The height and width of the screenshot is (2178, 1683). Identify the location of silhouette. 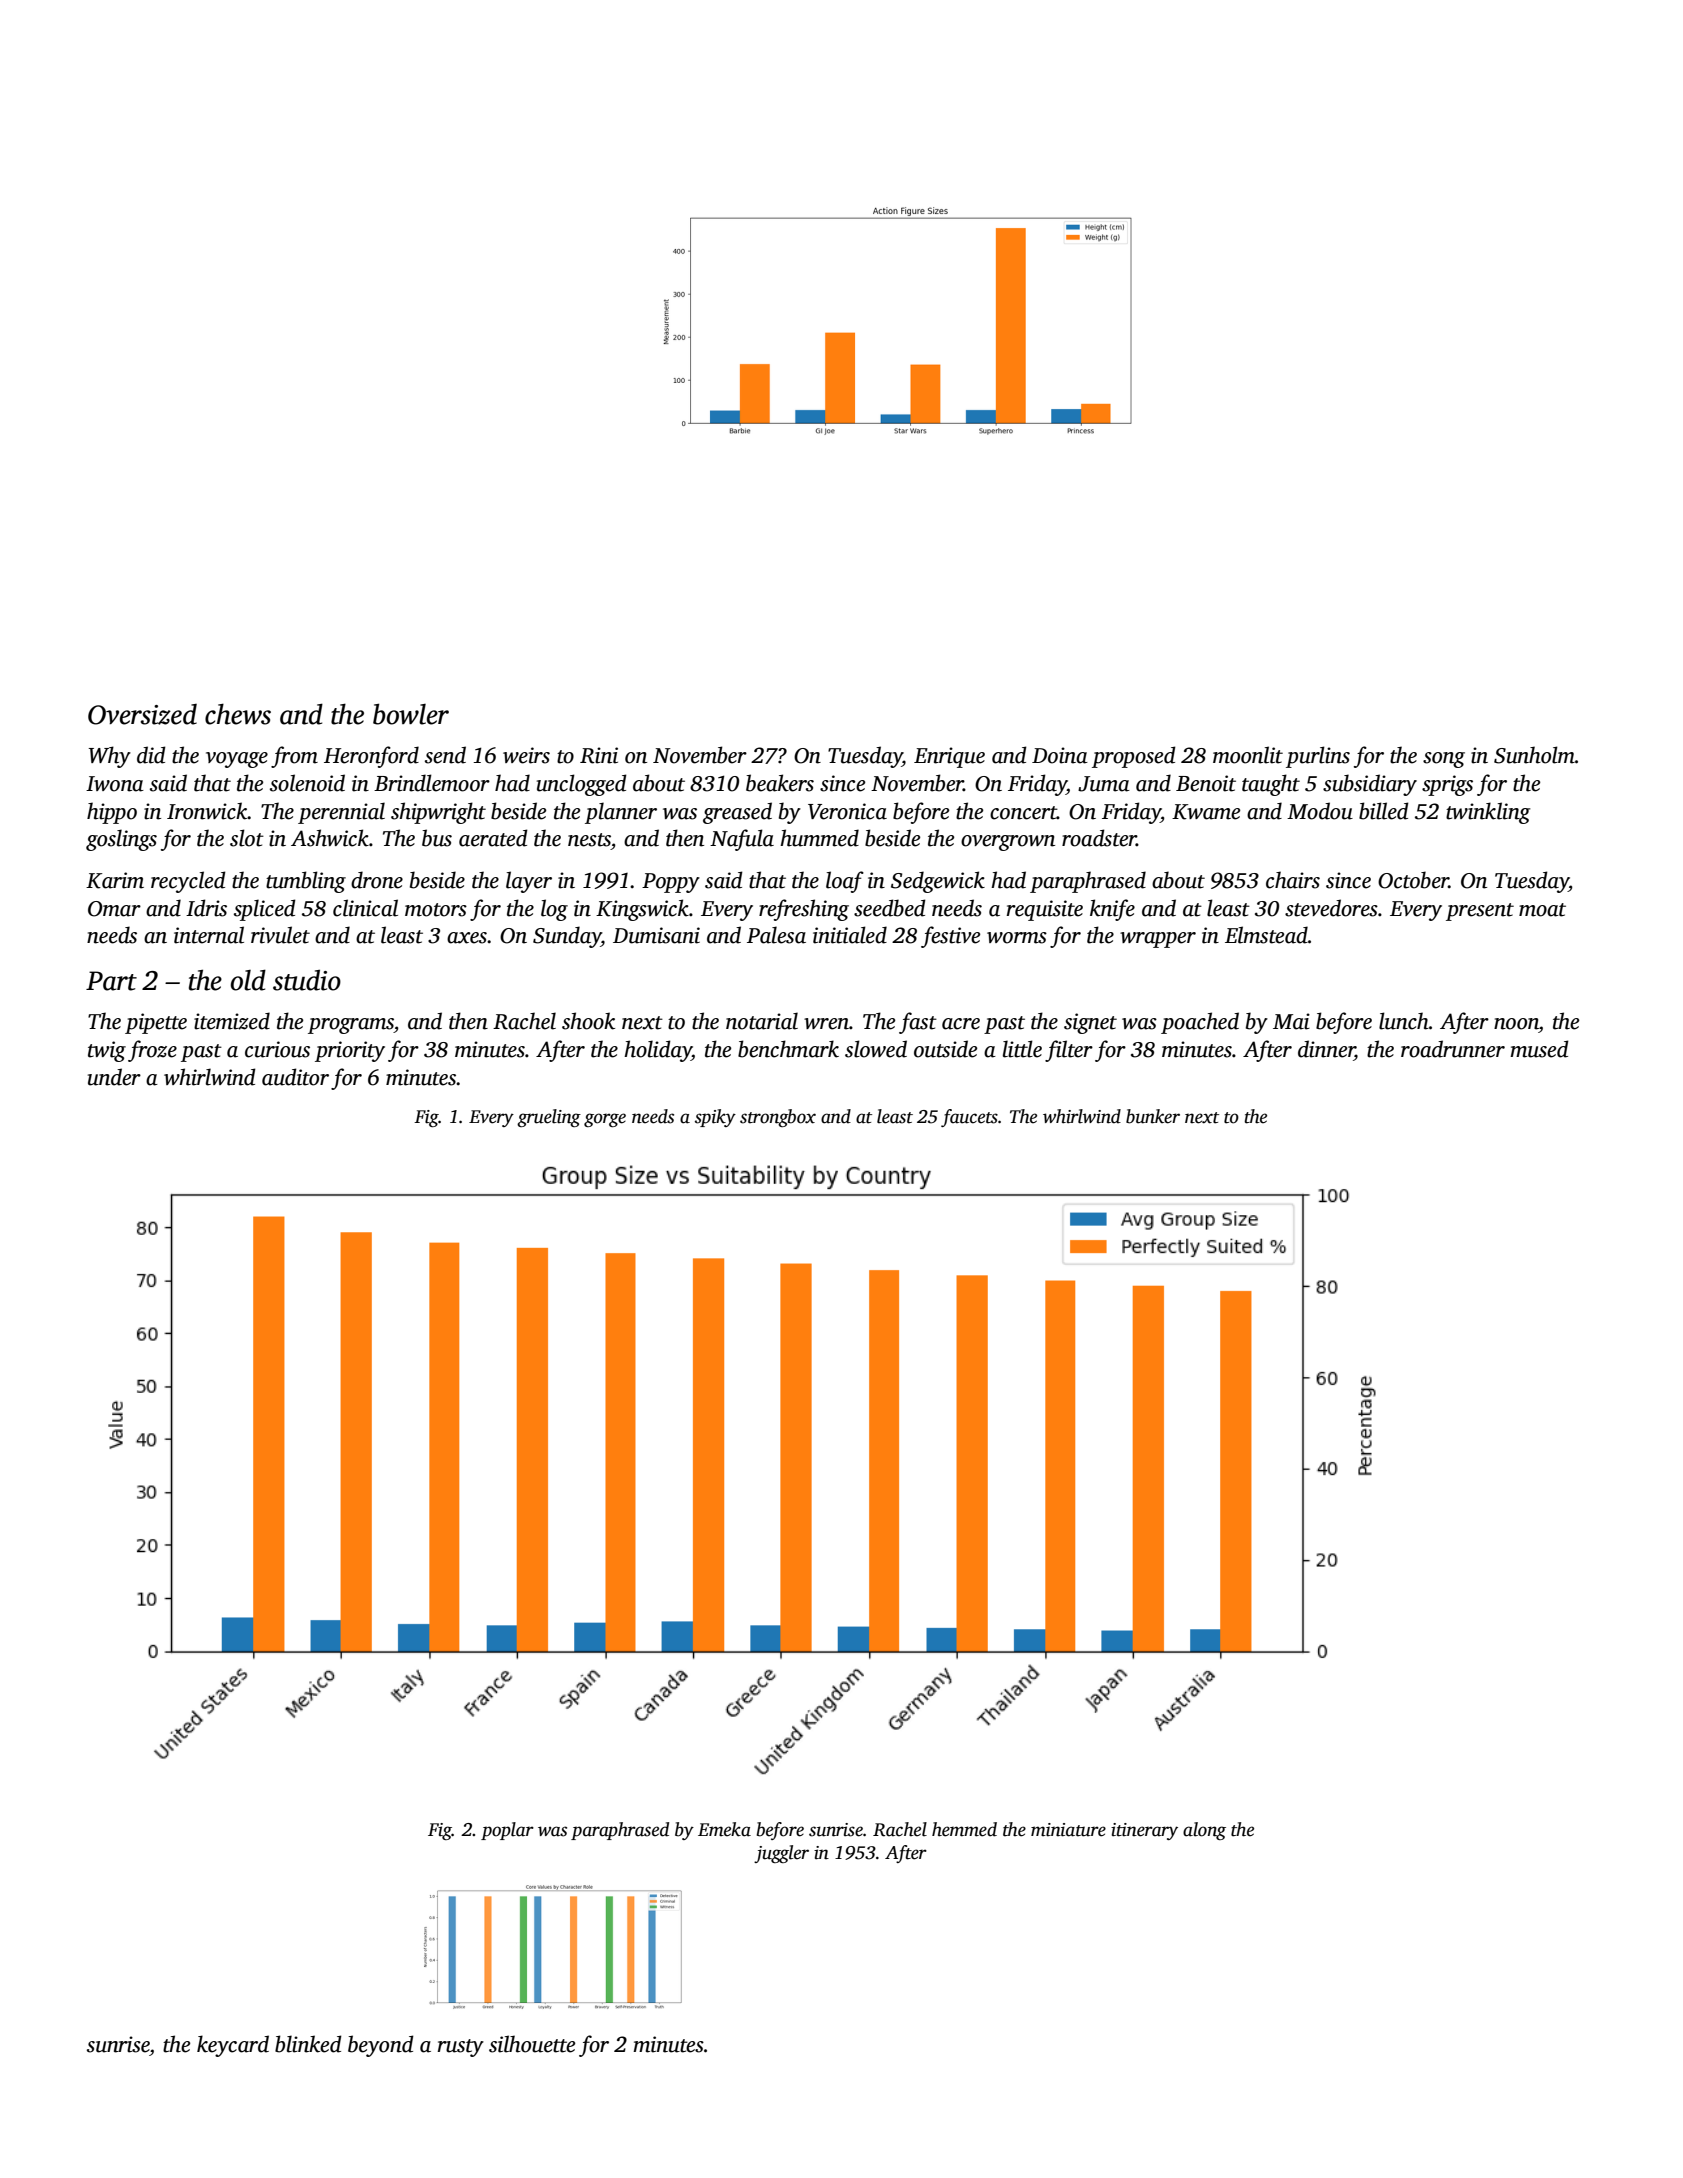
(532, 2044).
